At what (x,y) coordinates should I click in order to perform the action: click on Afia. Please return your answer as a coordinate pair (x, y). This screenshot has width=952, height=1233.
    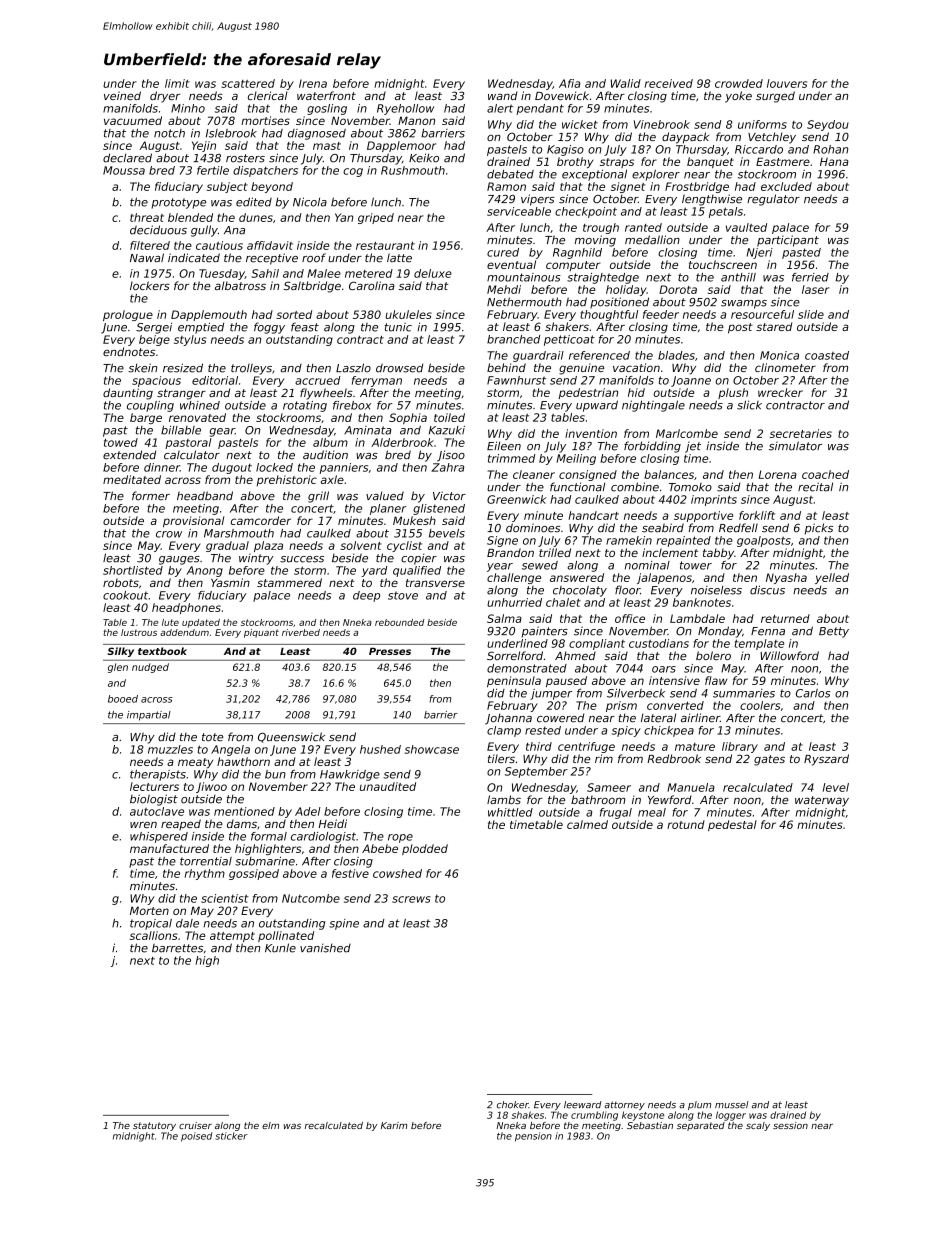
    Looking at the image, I should click on (570, 83).
